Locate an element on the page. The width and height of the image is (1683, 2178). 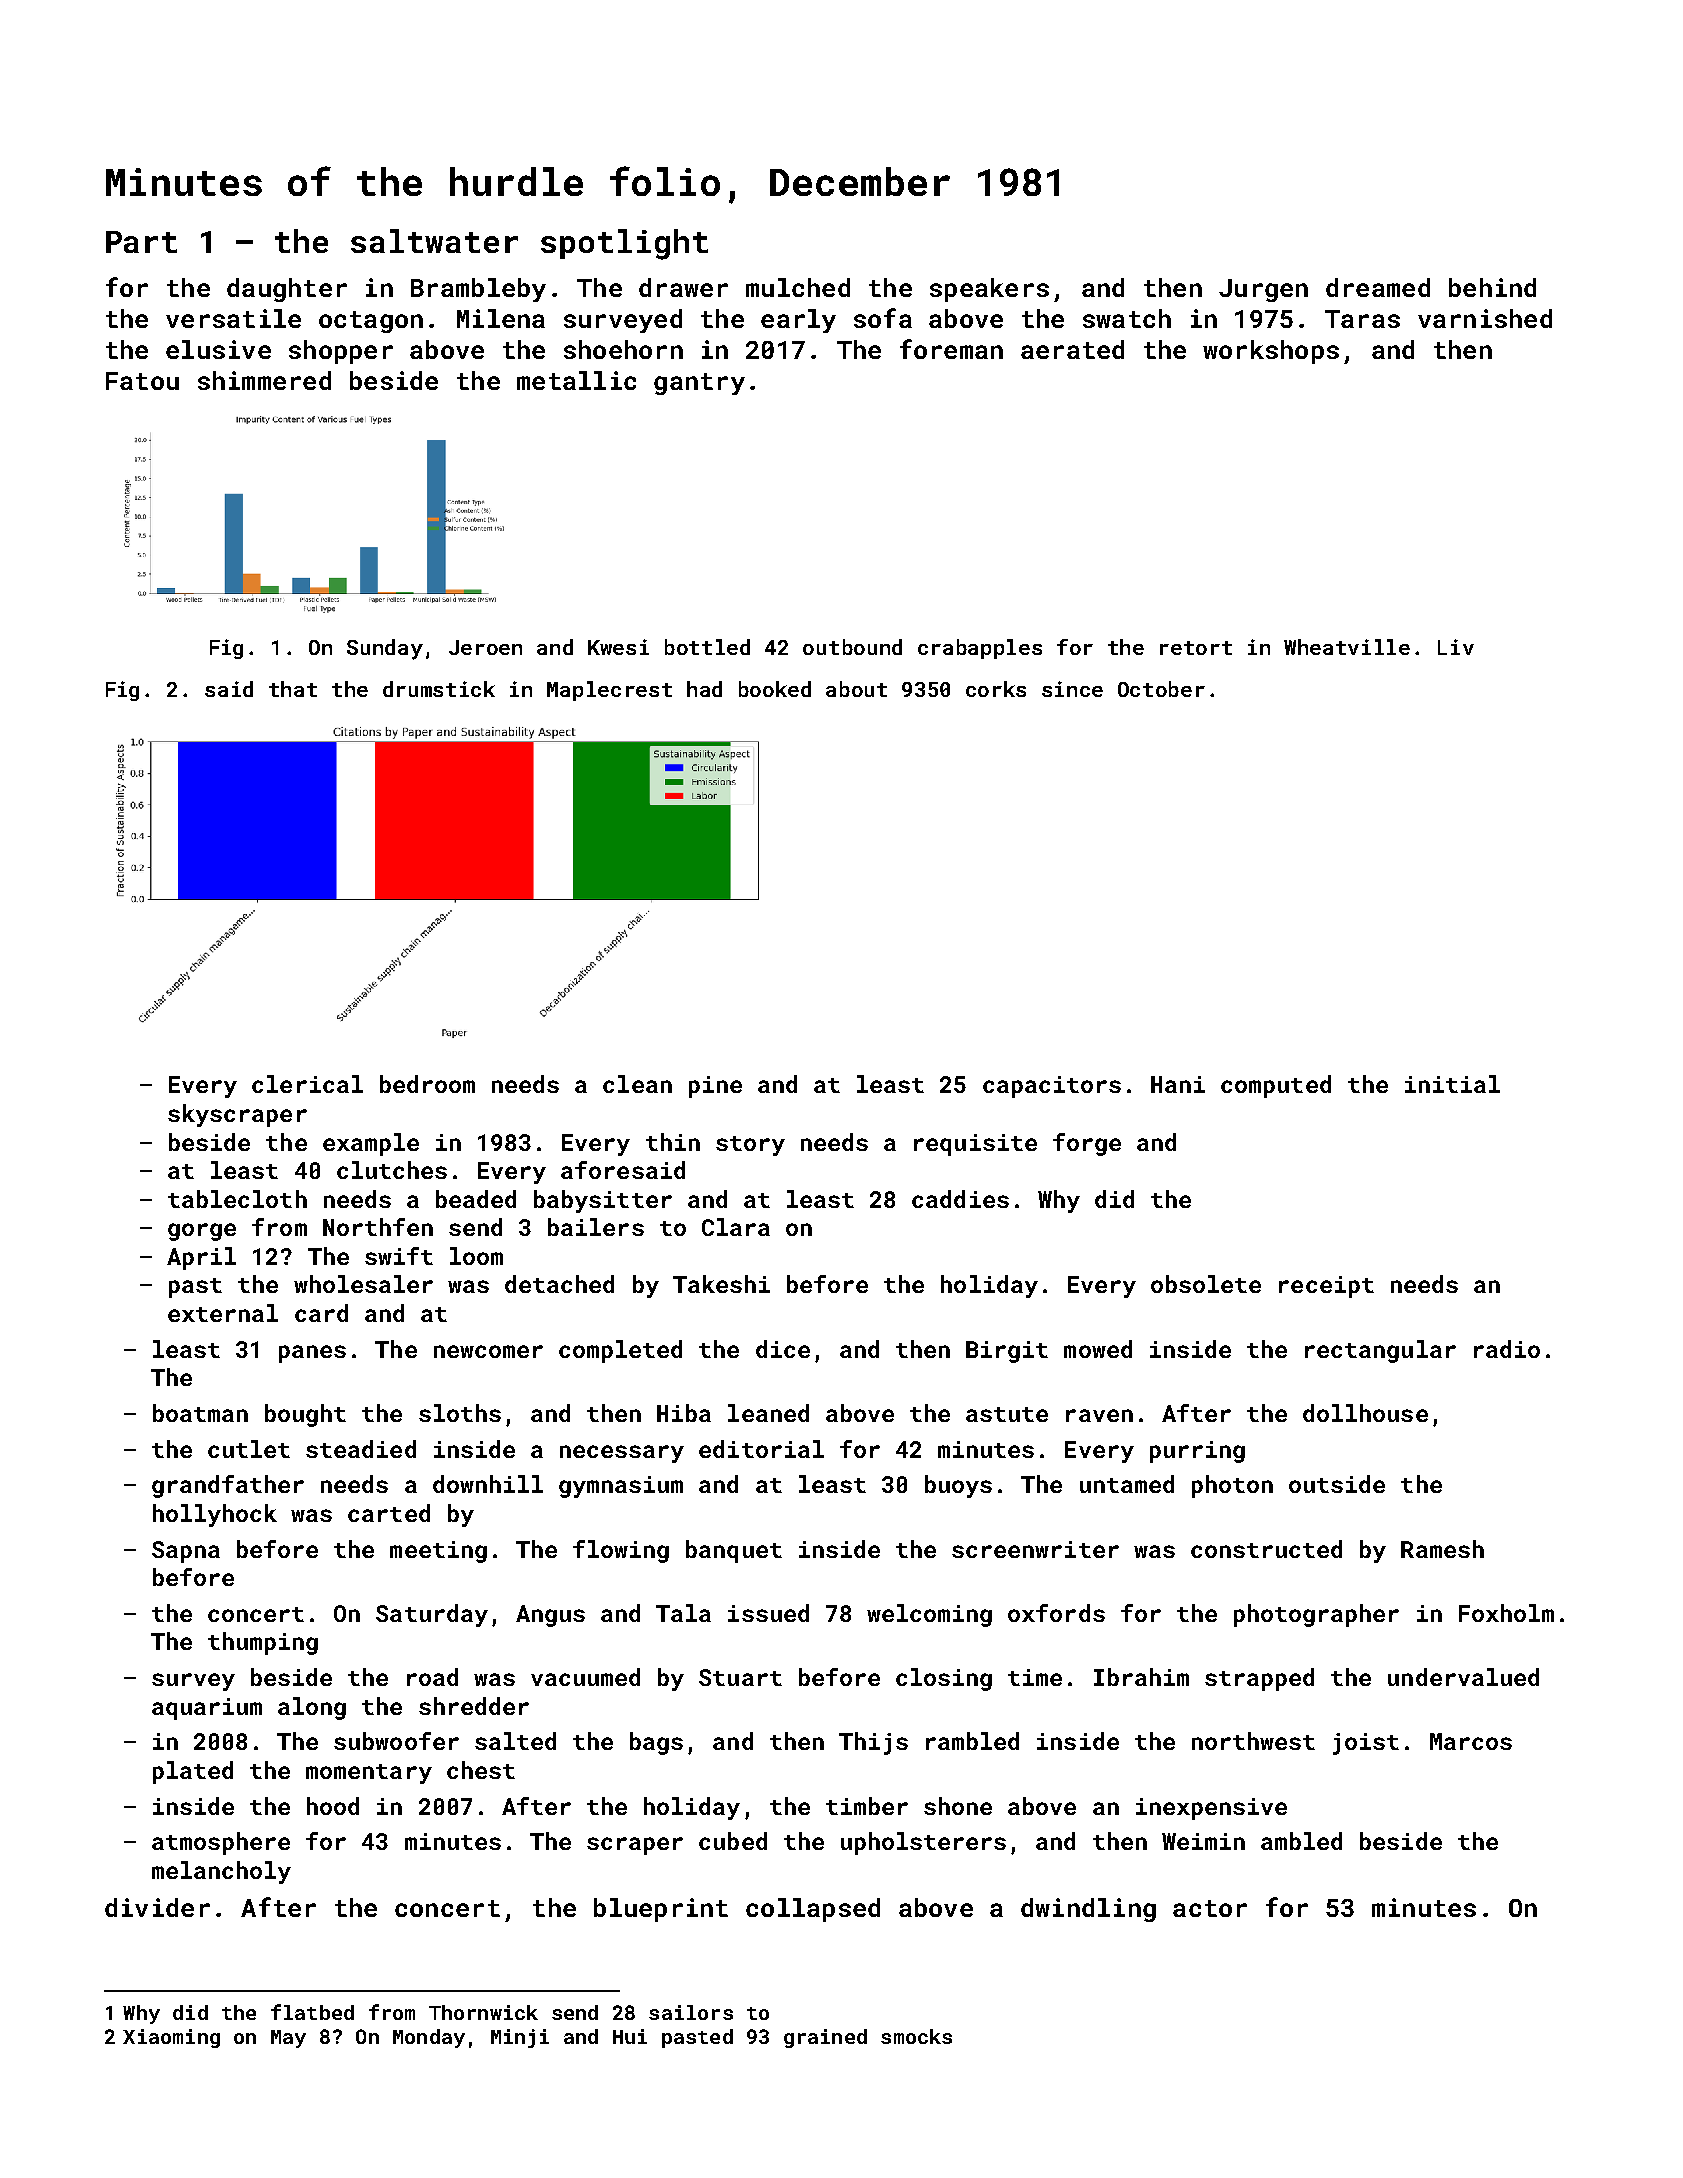
pine is located at coordinates (715, 1087).
